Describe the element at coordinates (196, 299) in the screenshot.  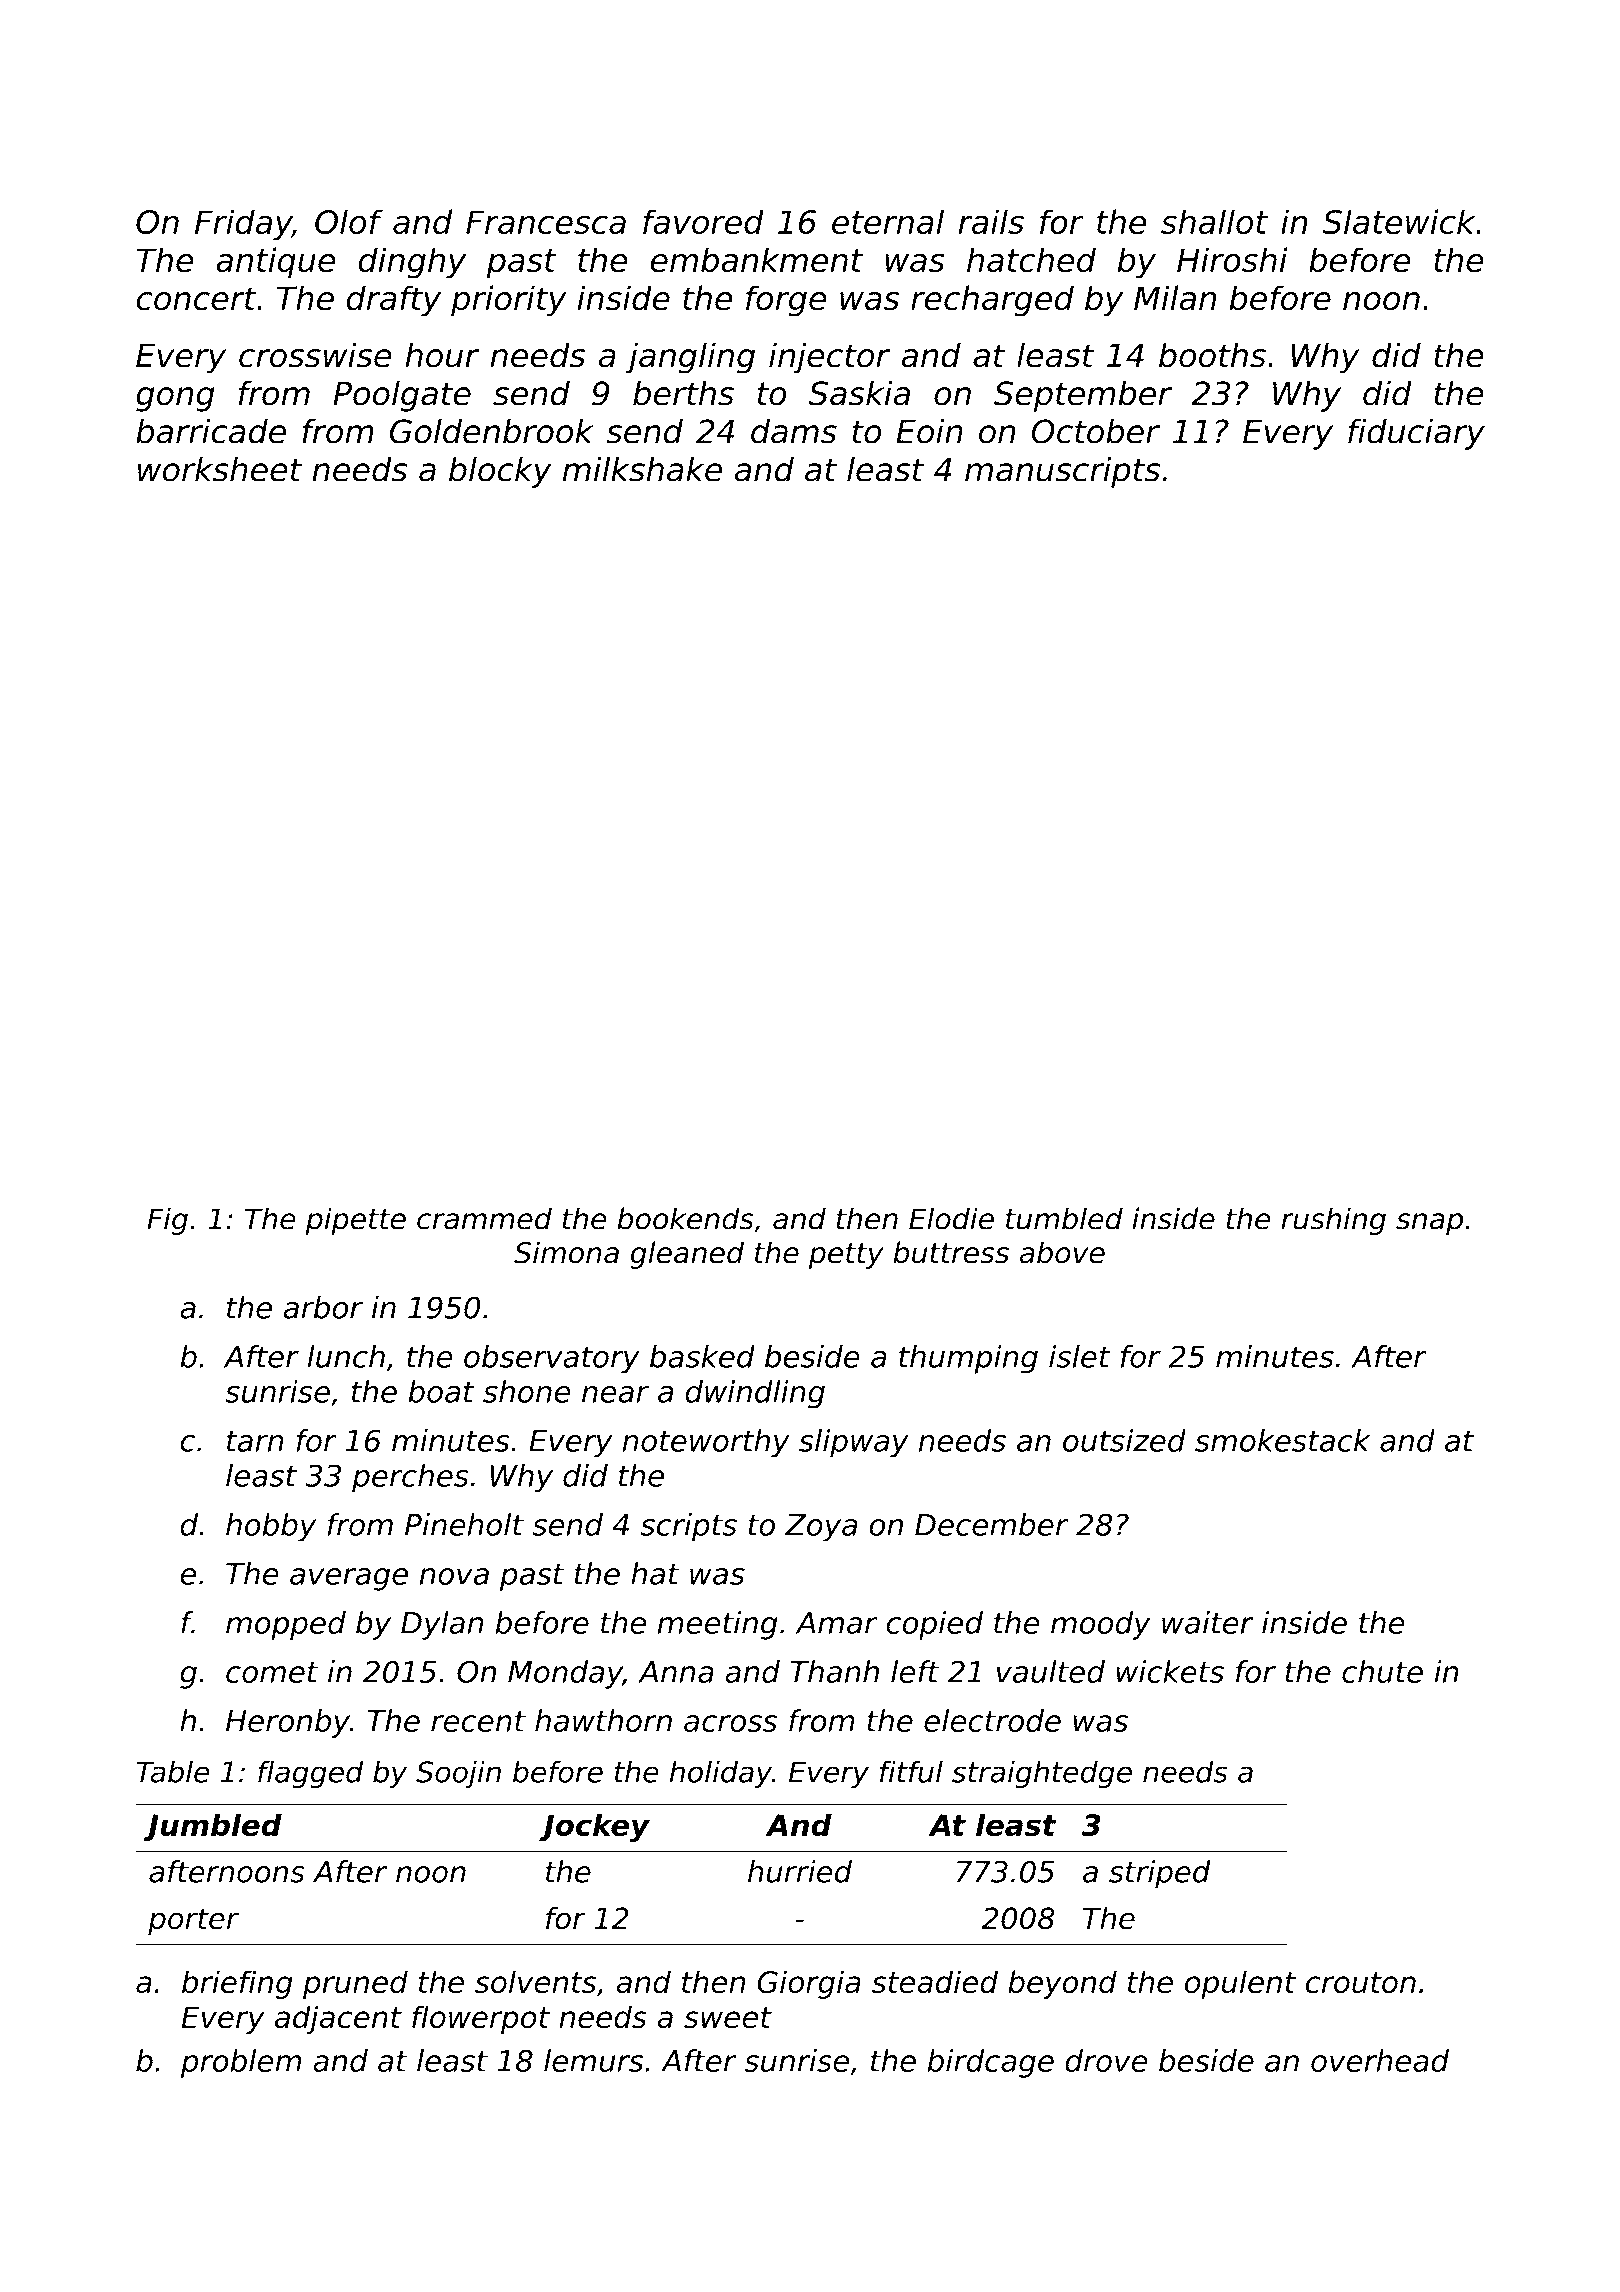
I see `concert` at that location.
